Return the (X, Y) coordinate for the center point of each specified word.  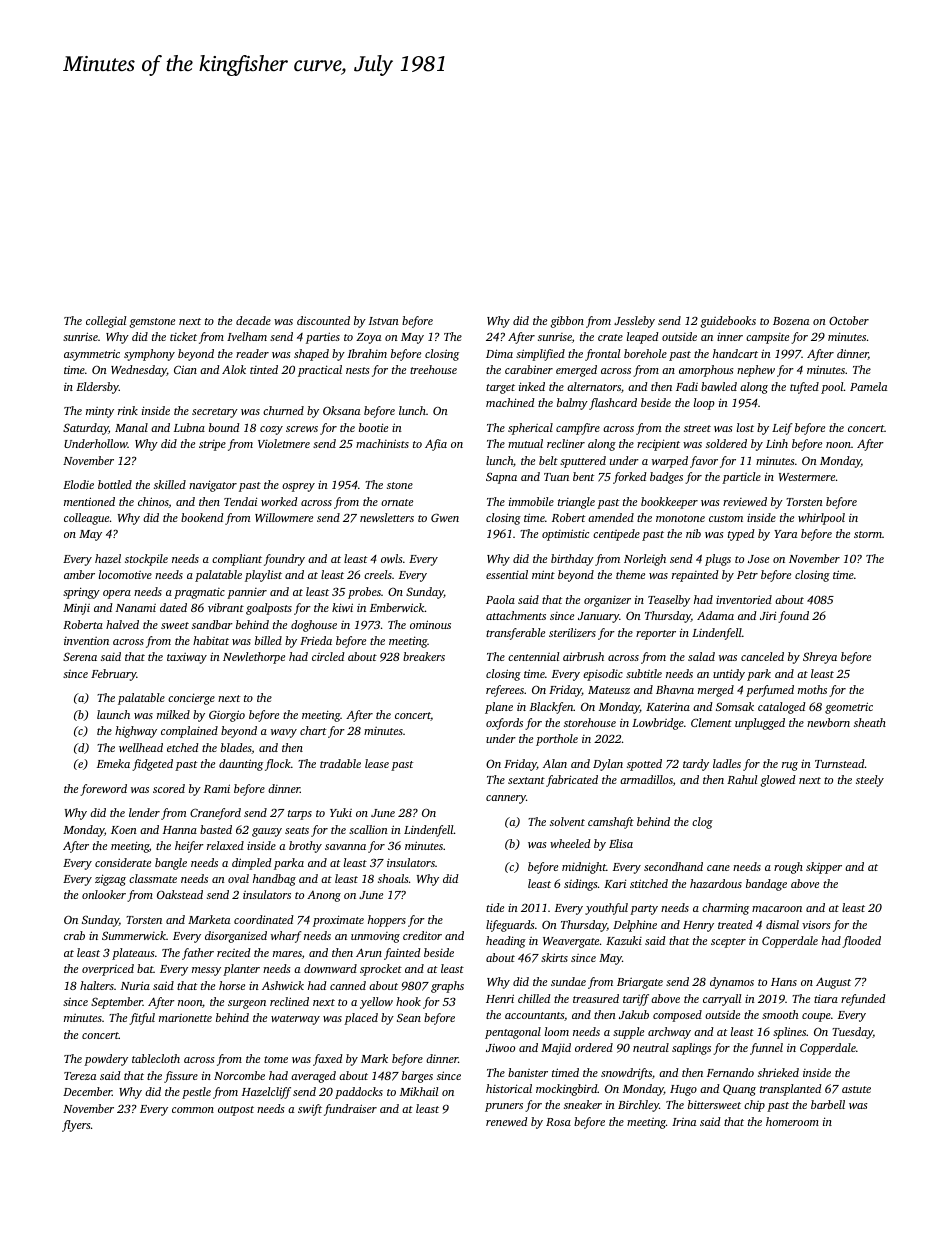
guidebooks (728, 322)
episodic (603, 675)
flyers (76, 1126)
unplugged (760, 724)
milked (173, 714)
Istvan (384, 321)
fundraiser (350, 1110)
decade (253, 320)
